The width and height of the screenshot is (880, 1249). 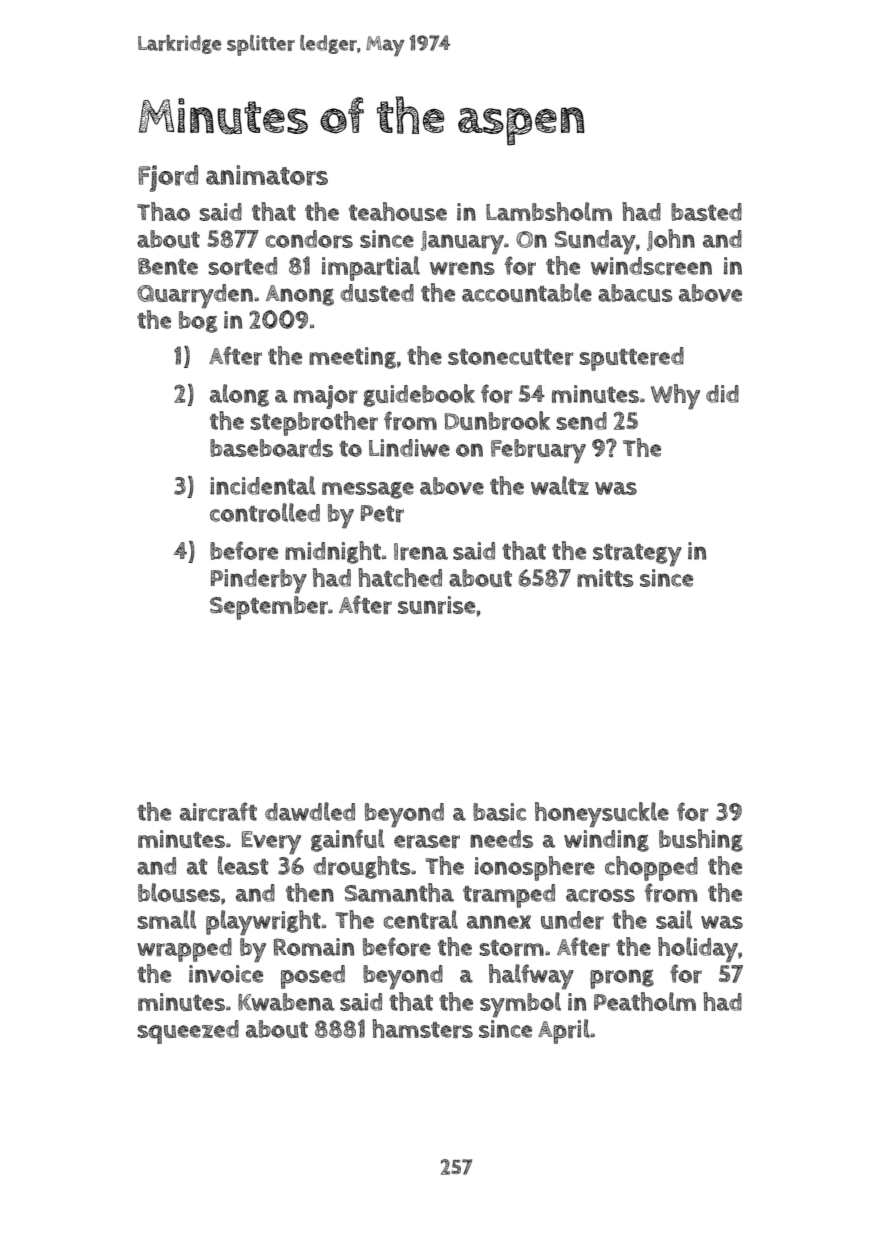 What do you see at coordinates (269, 608) in the screenshot?
I see `September` at bounding box center [269, 608].
